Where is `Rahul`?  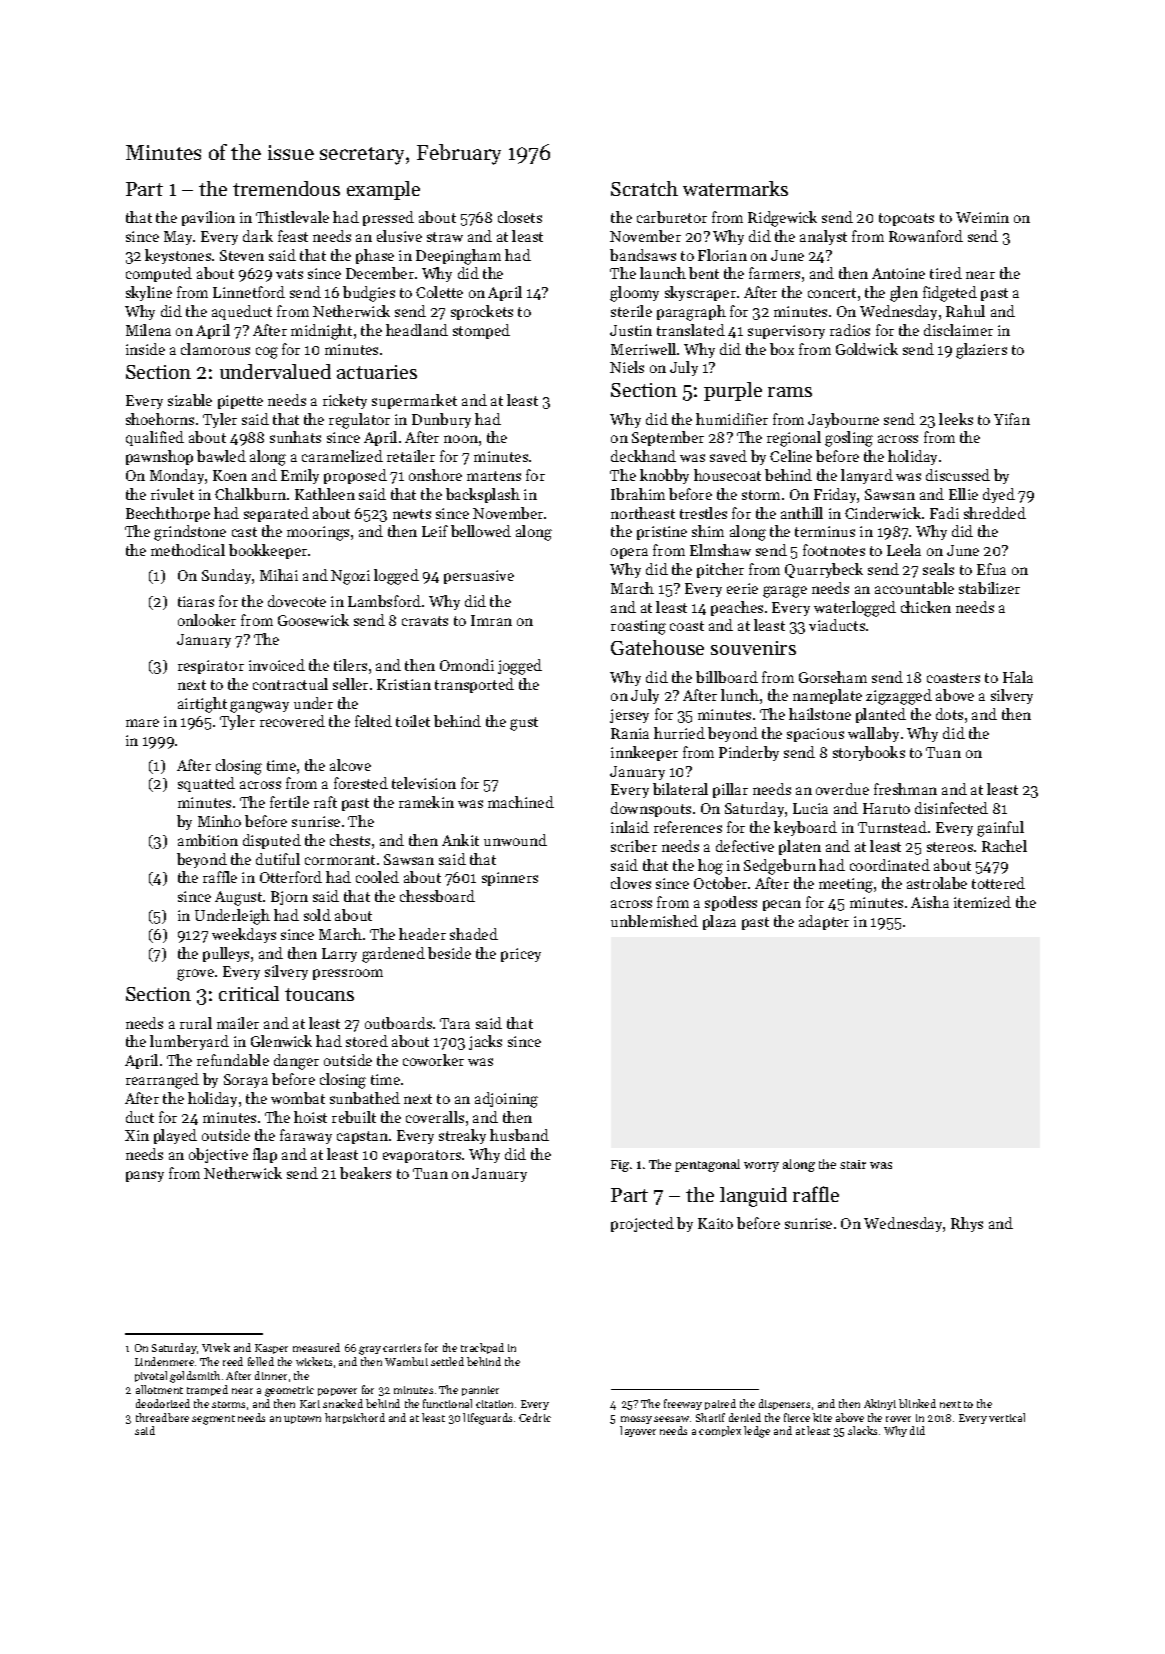 Rahul is located at coordinates (965, 311).
